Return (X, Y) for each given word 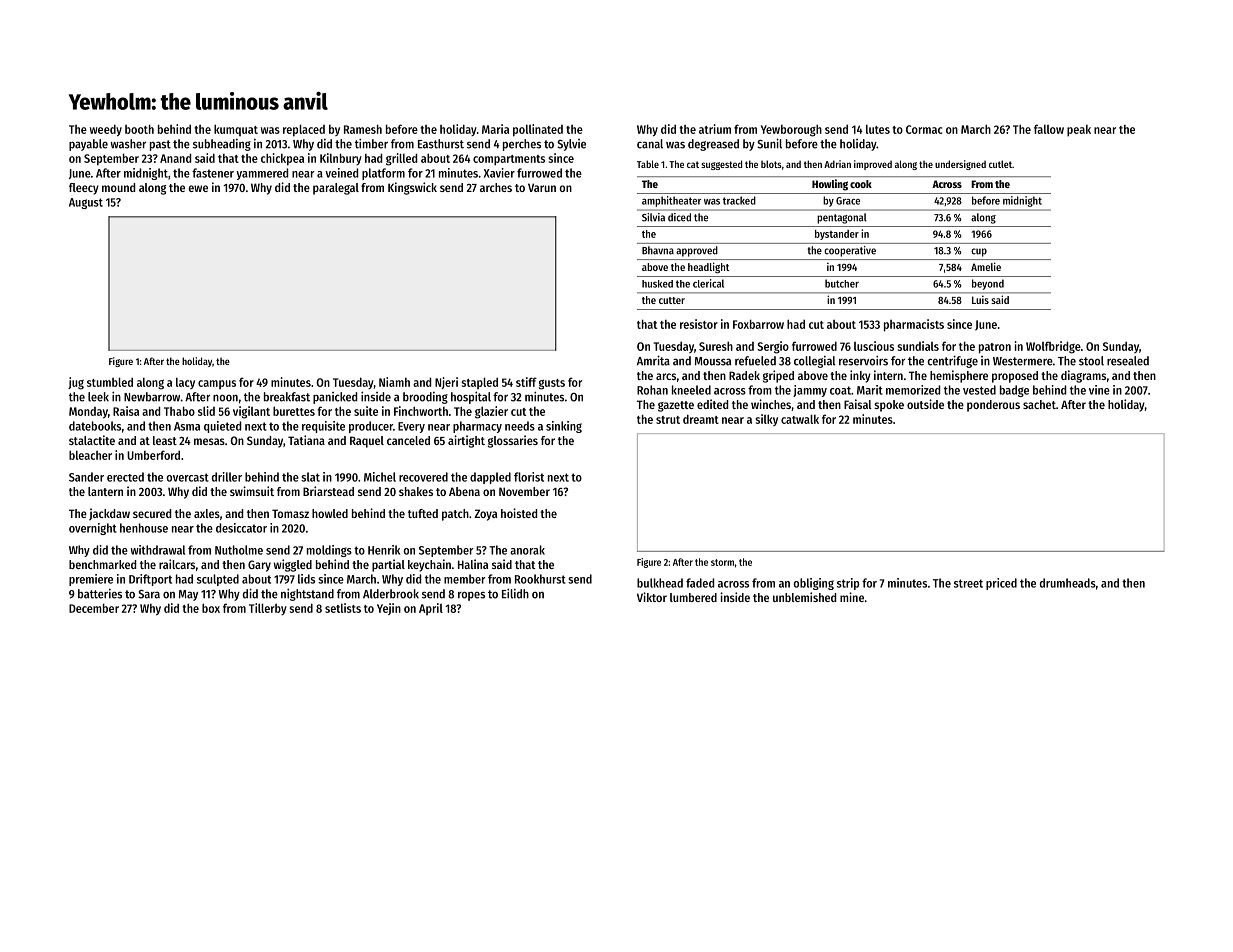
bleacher (90, 455)
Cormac (924, 129)
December (94, 608)
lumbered (693, 597)
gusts (552, 384)
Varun (542, 187)
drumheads (1068, 583)
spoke (889, 406)
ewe (198, 188)
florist (529, 477)
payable (88, 145)
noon (225, 398)
